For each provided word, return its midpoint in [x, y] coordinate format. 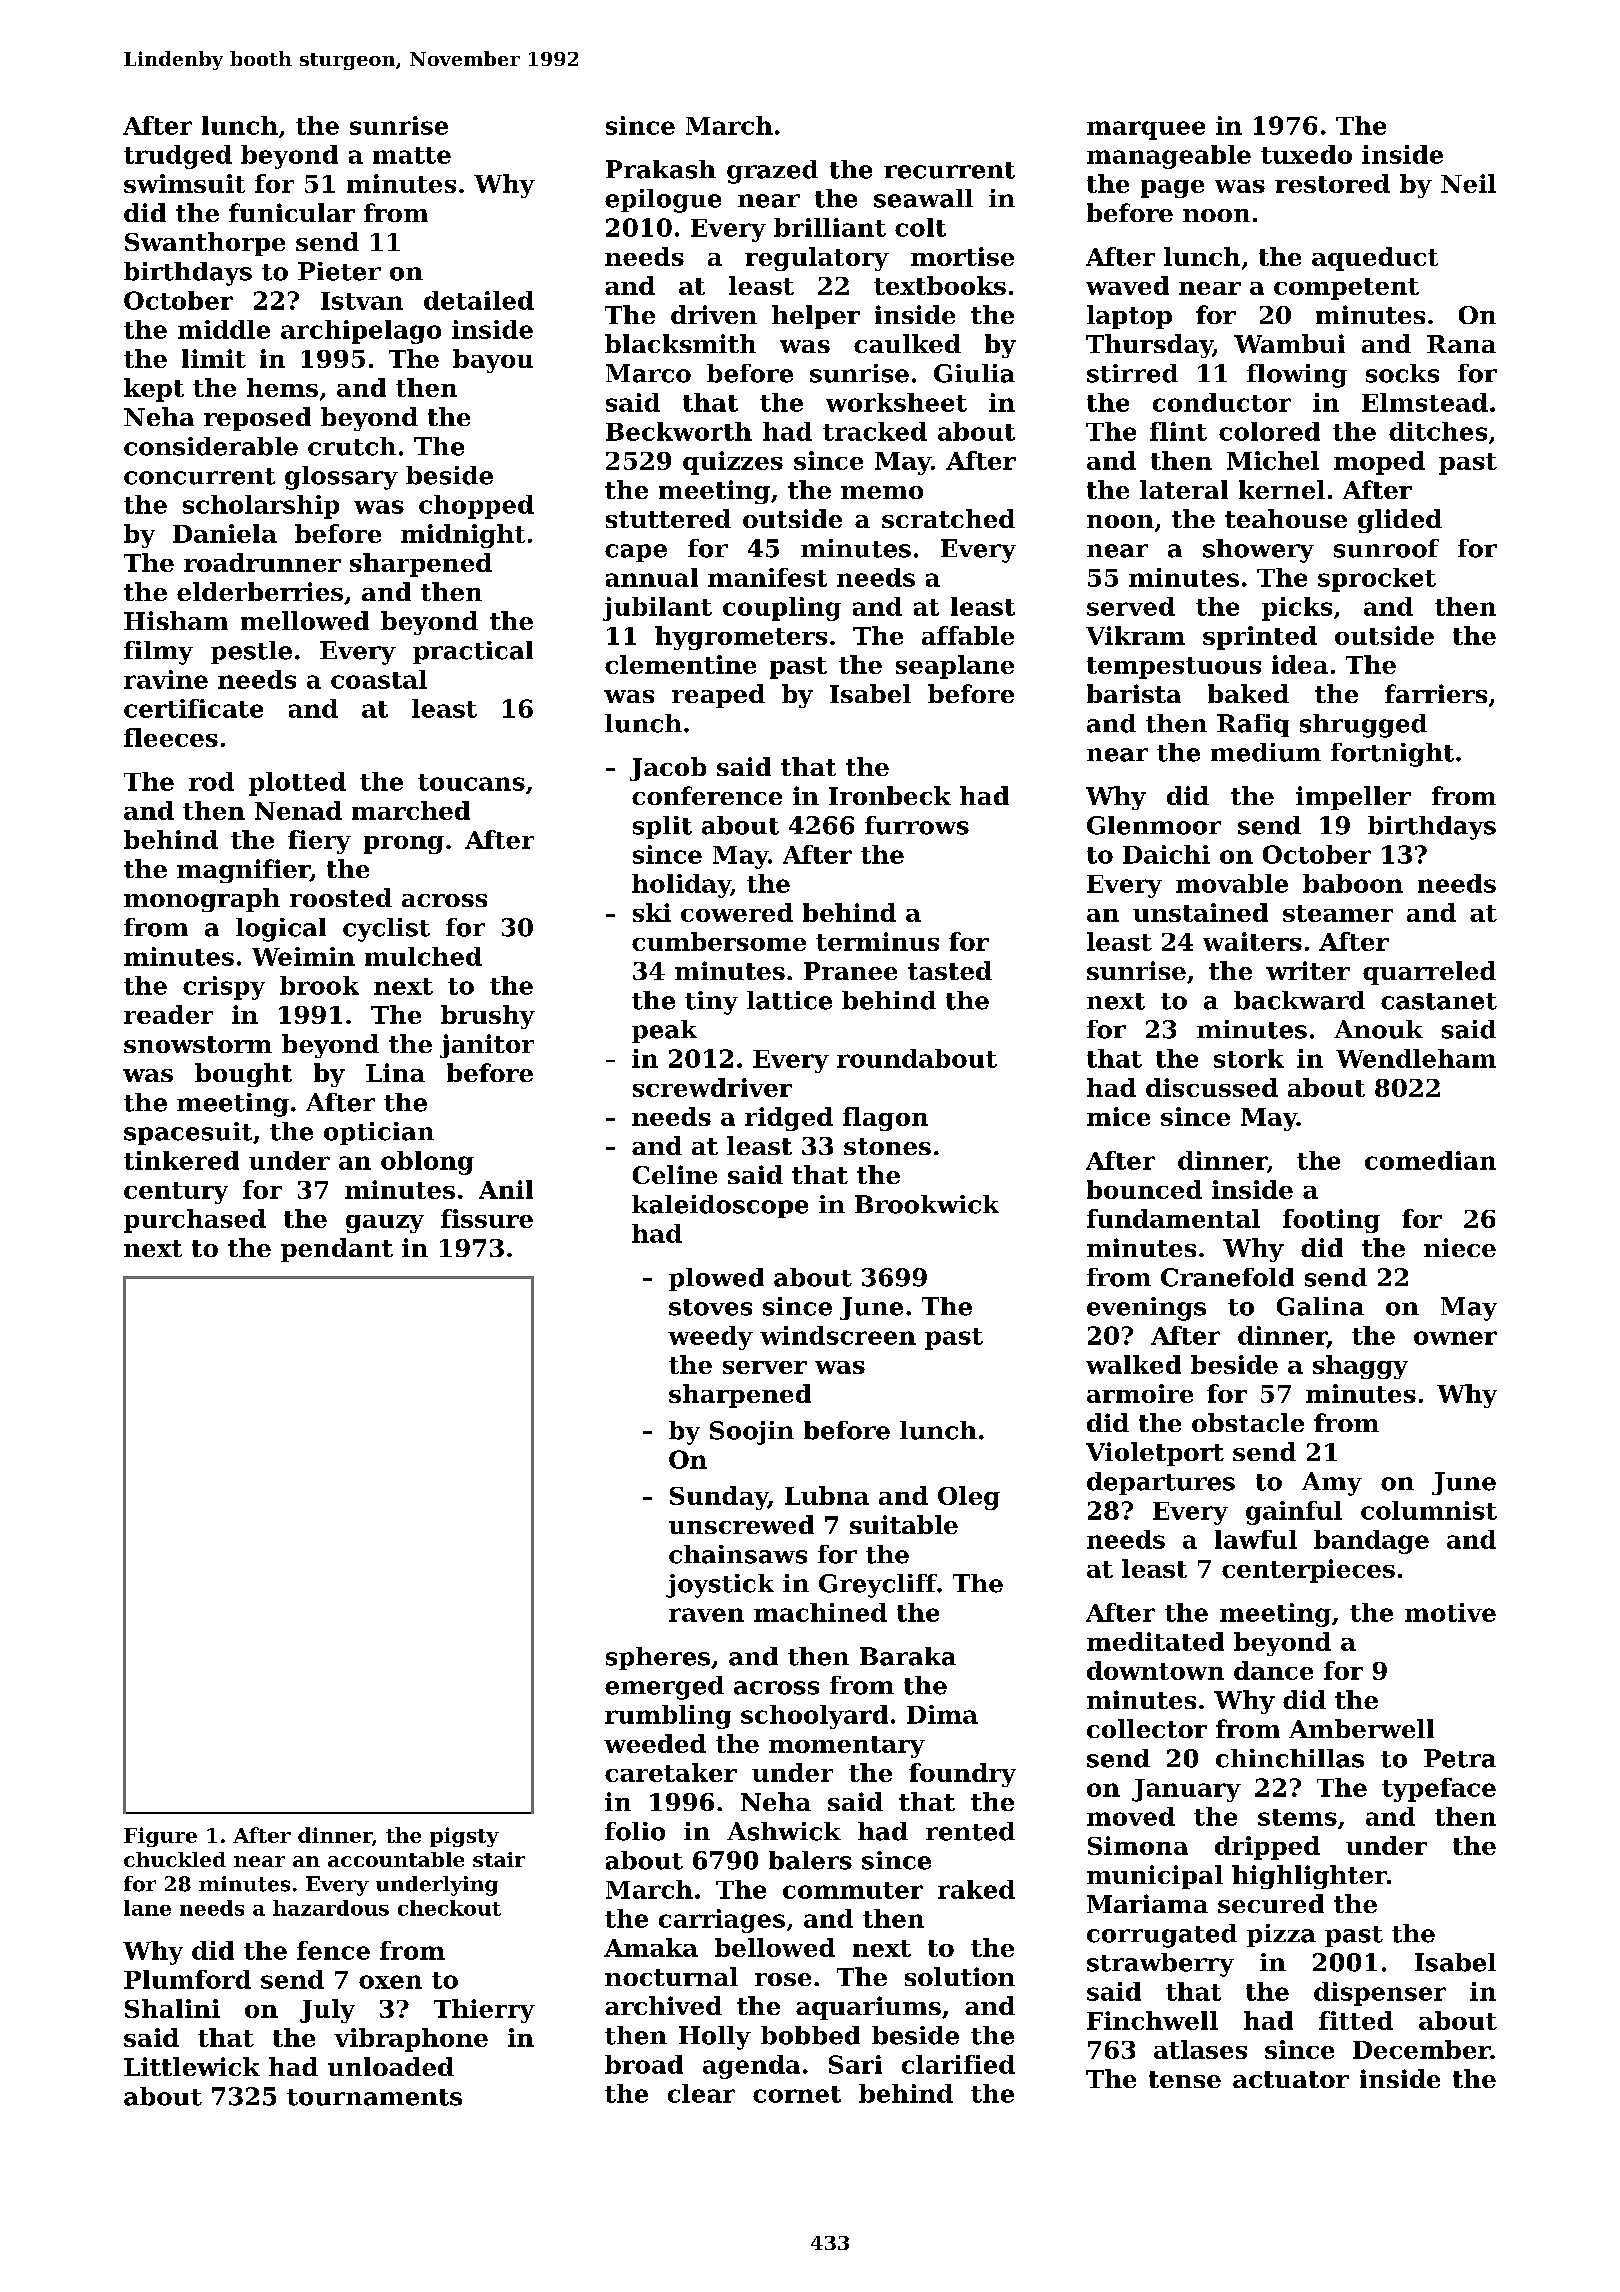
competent [1346, 289]
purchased [195, 1221]
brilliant [830, 227]
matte [412, 155]
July [327, 2011]
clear [701, 2093]
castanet [1439, 1001]
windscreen [838, 1335]
